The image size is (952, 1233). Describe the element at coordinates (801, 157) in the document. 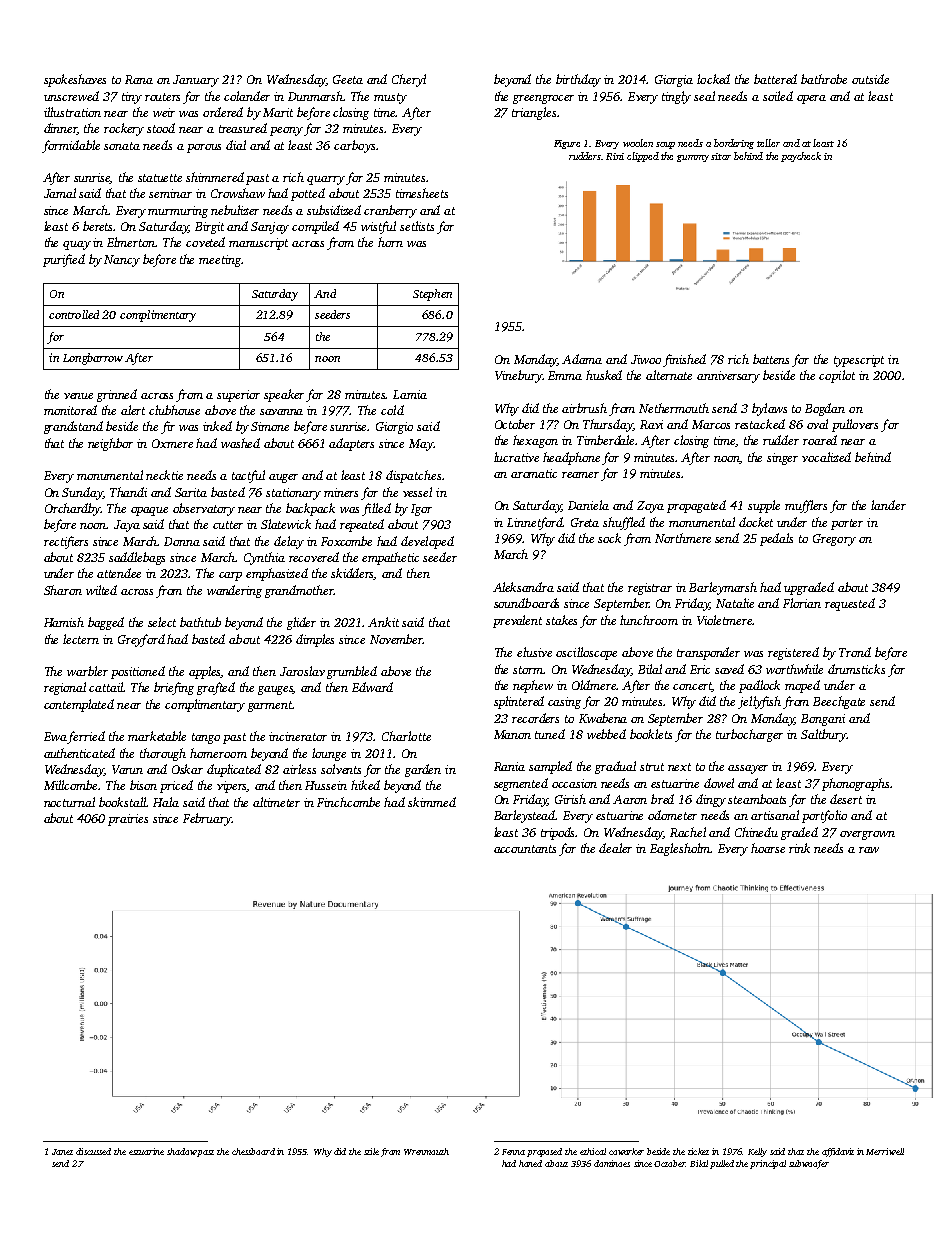

I see `paycheck` at that location.
